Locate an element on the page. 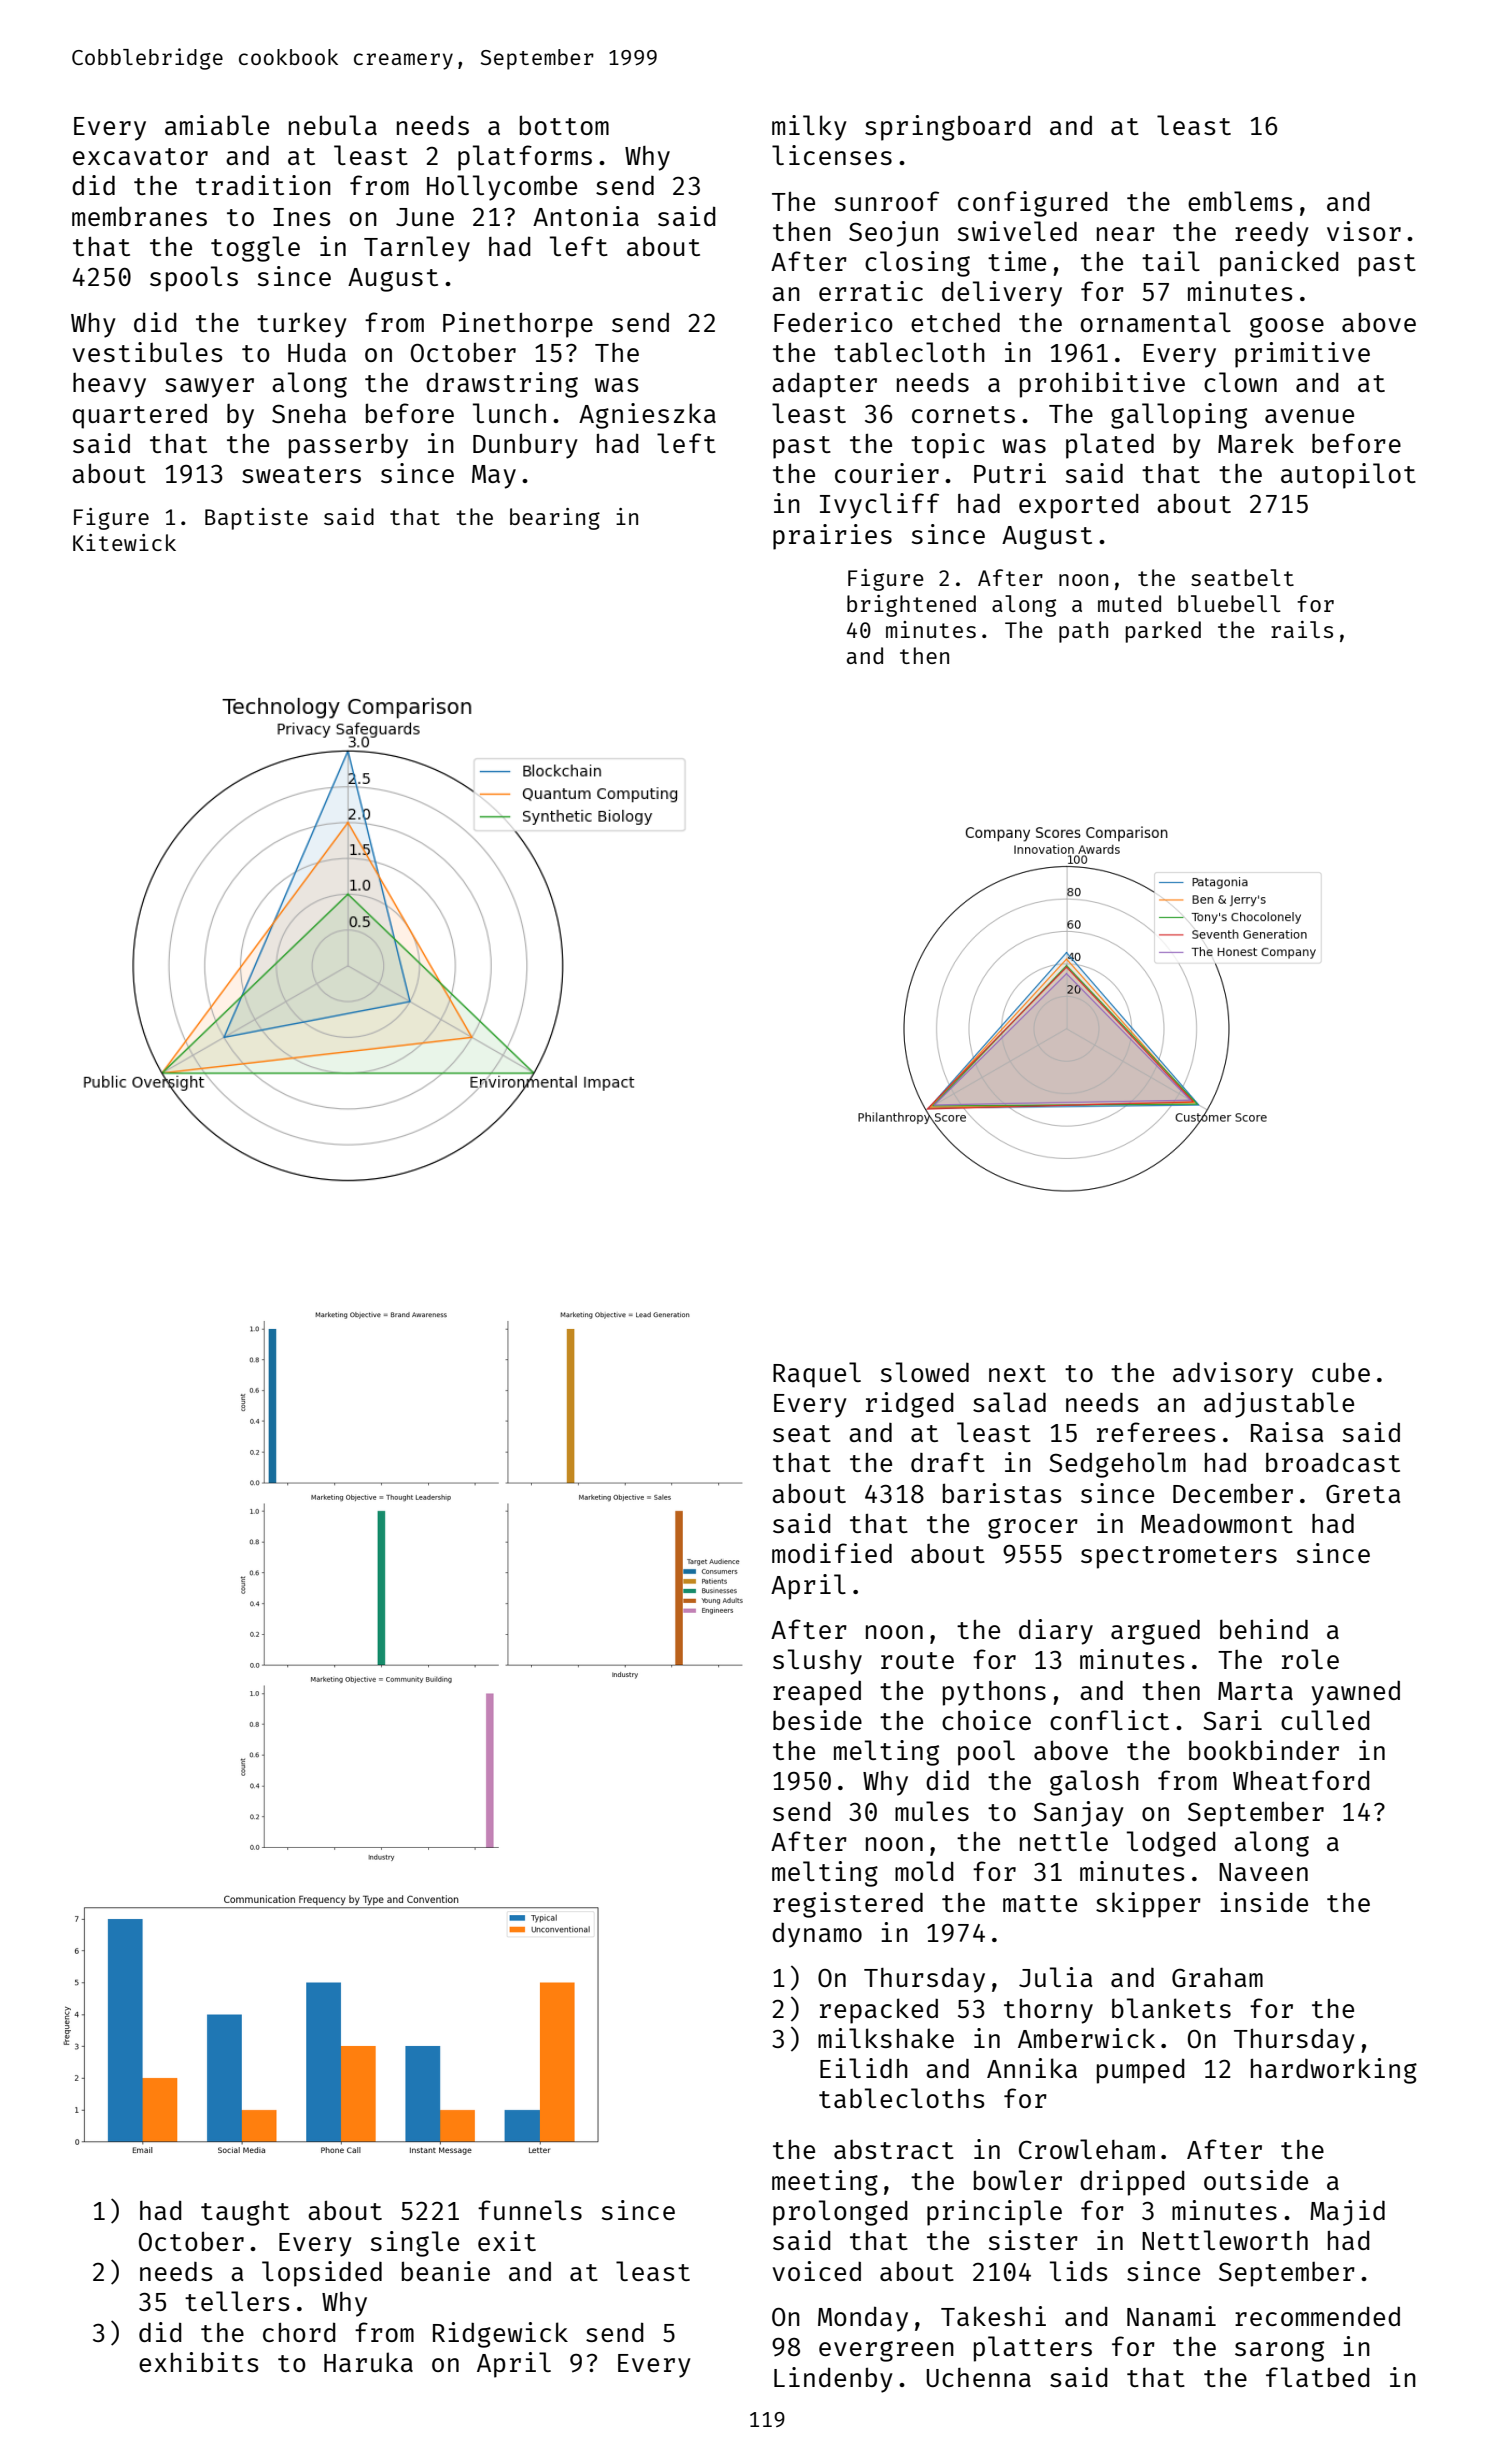  rails is located at coordinates (1302, 629).
